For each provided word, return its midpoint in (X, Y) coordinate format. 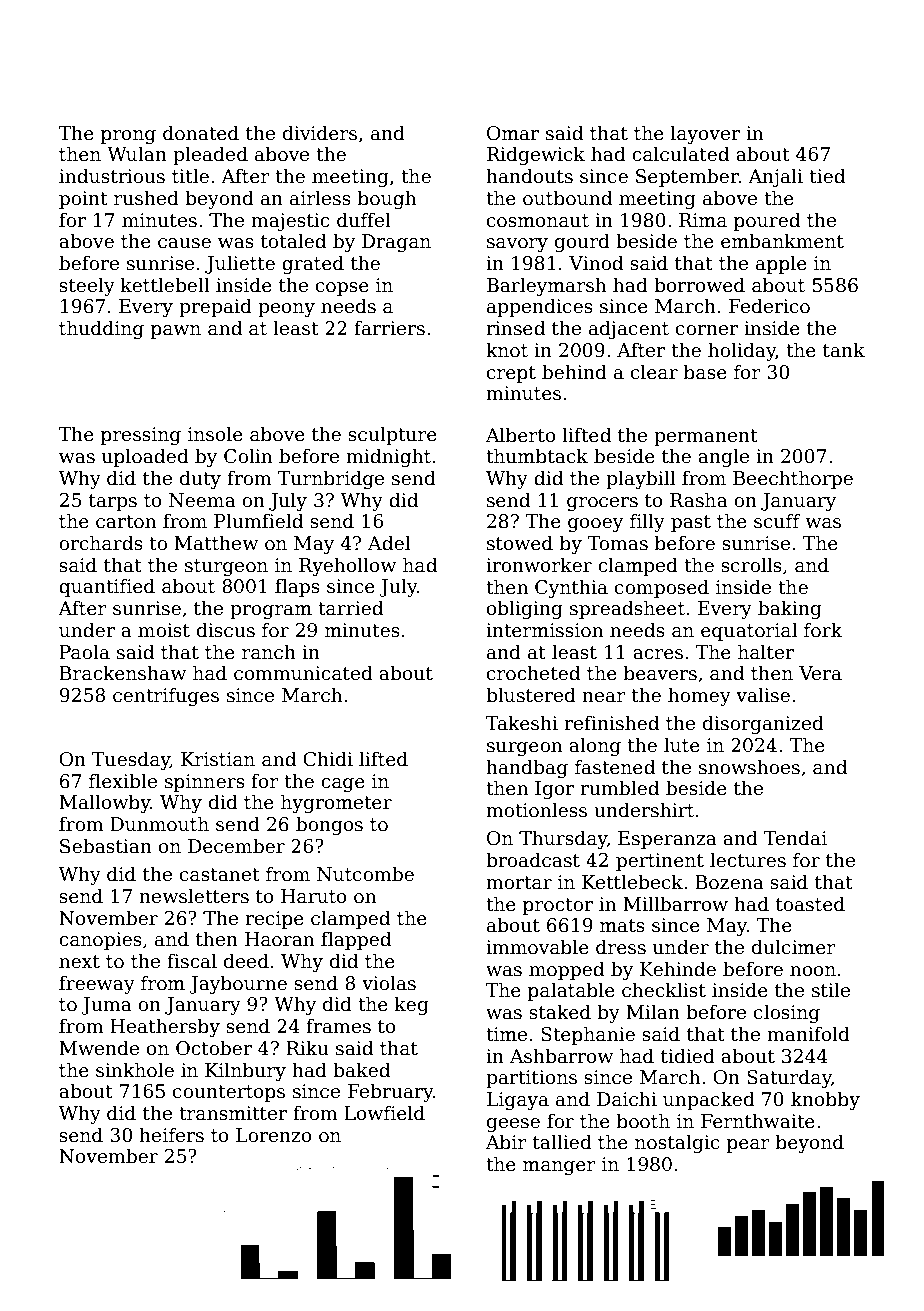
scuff (777, 521)
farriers (389, 328)
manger (559, 1168)
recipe (274, 920)
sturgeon (226, 567)
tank (844, 350)
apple (781, 264)
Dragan (396, 243)
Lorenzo (274, 1135)
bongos (329, 825)
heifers (171, 1135)
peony (286, 310)
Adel (389, 543)
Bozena (729, 882)
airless (320, 198)
